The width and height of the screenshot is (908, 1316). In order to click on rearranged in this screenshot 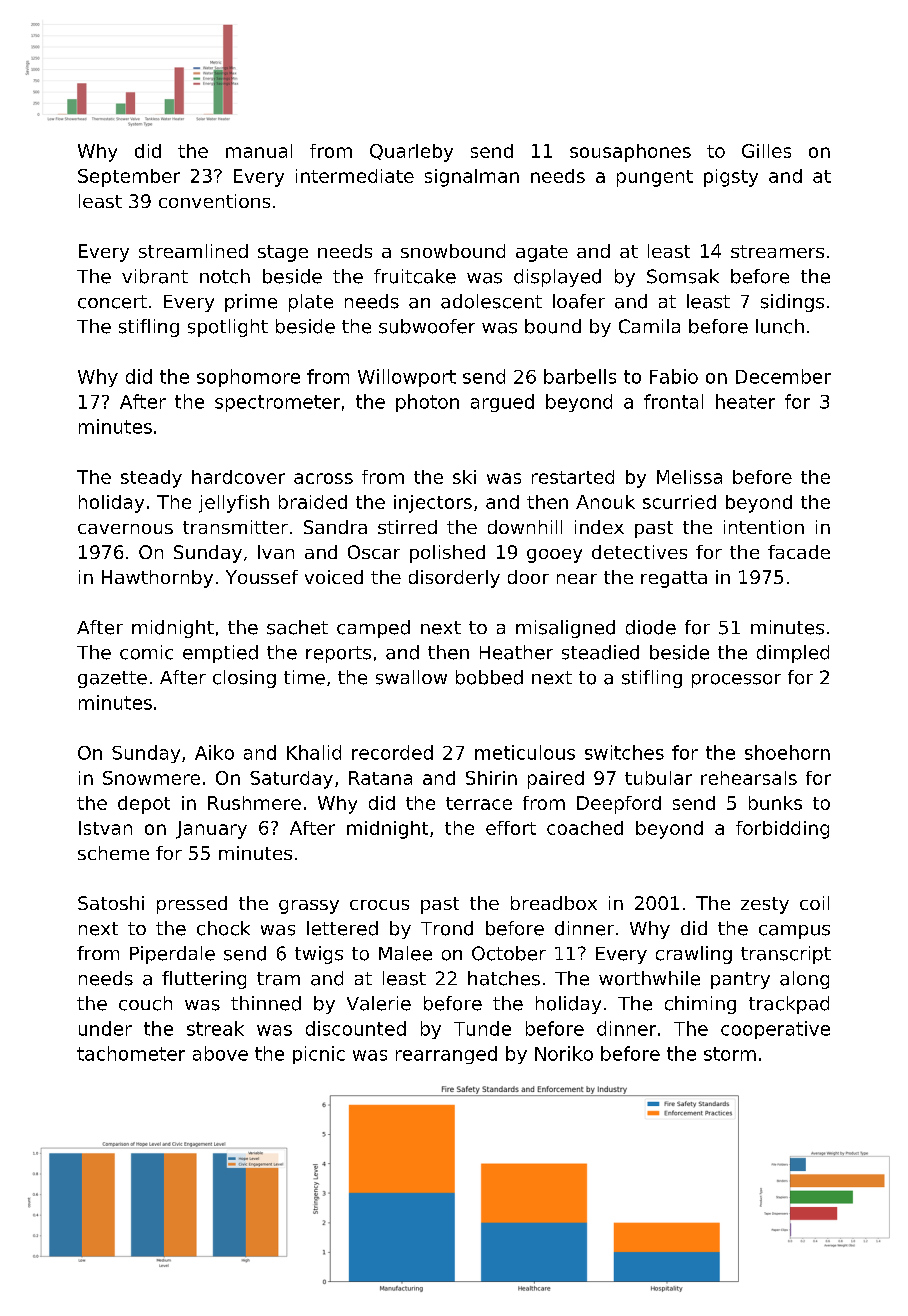, I will do `click(446, 1055)`.
